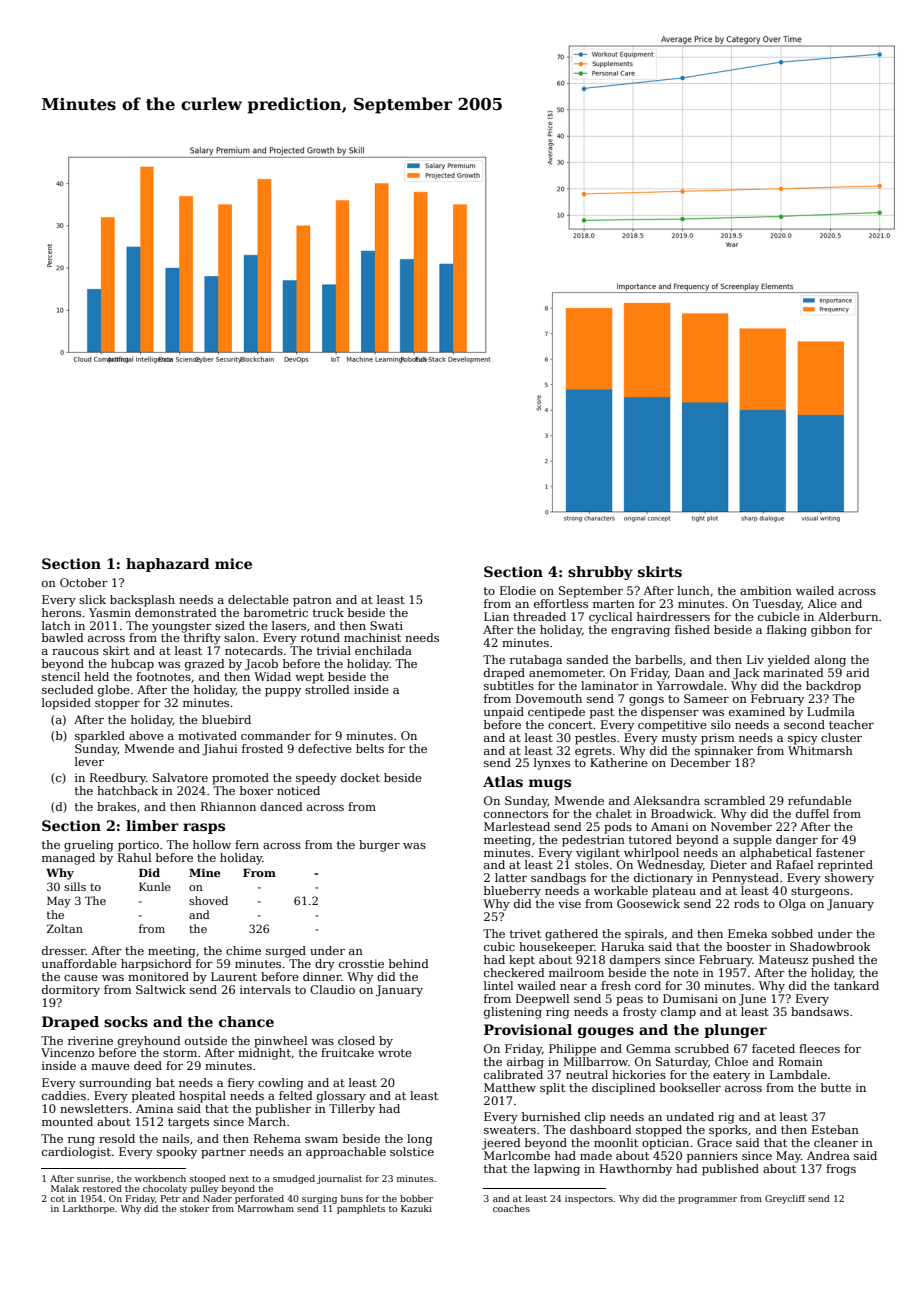 The width and height of the screenshot is (924, 1308). I want to click on brakes, so click(116, 806).
